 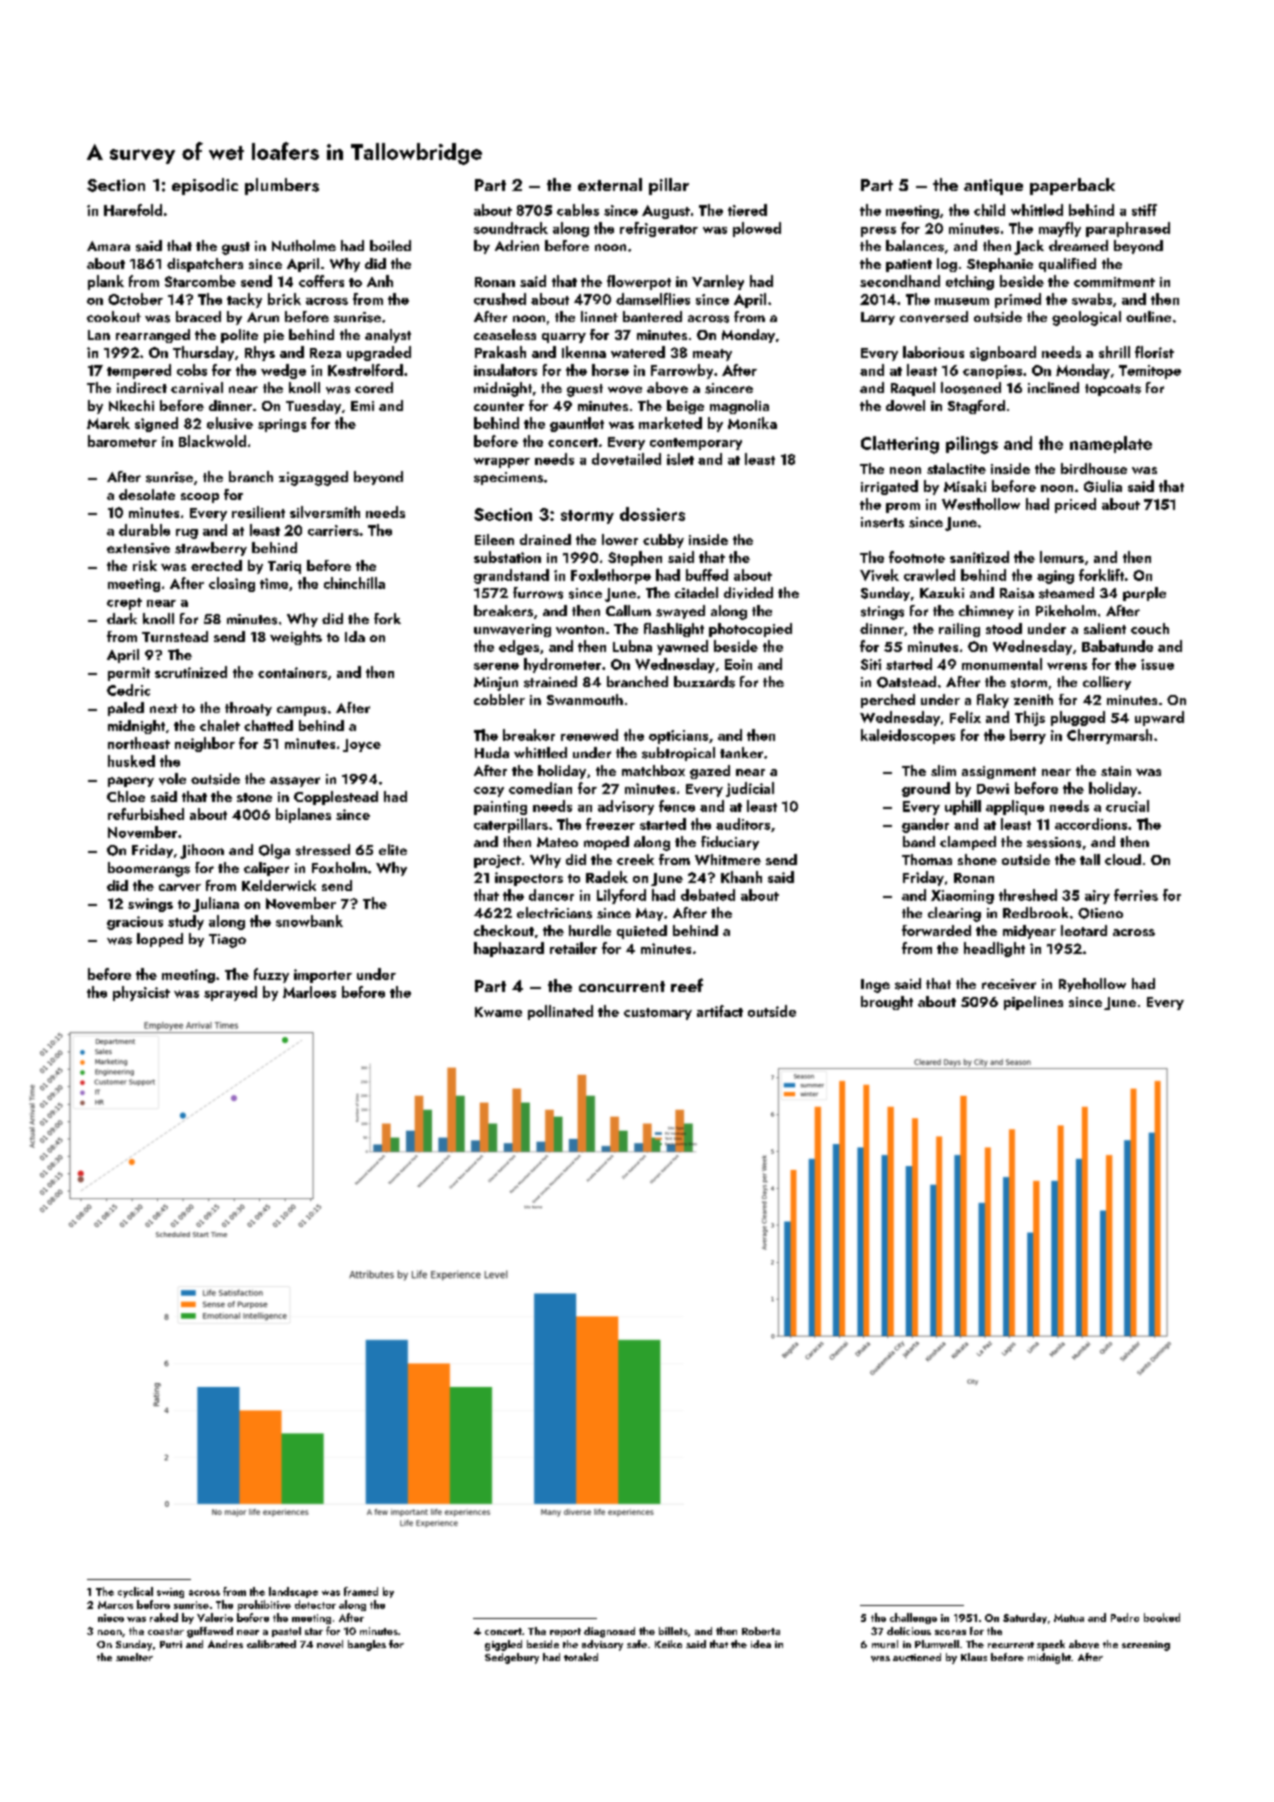 What do you see at coordinates (321, 281) in the document?
I see `coffers` at bounding box center [321, 281].
